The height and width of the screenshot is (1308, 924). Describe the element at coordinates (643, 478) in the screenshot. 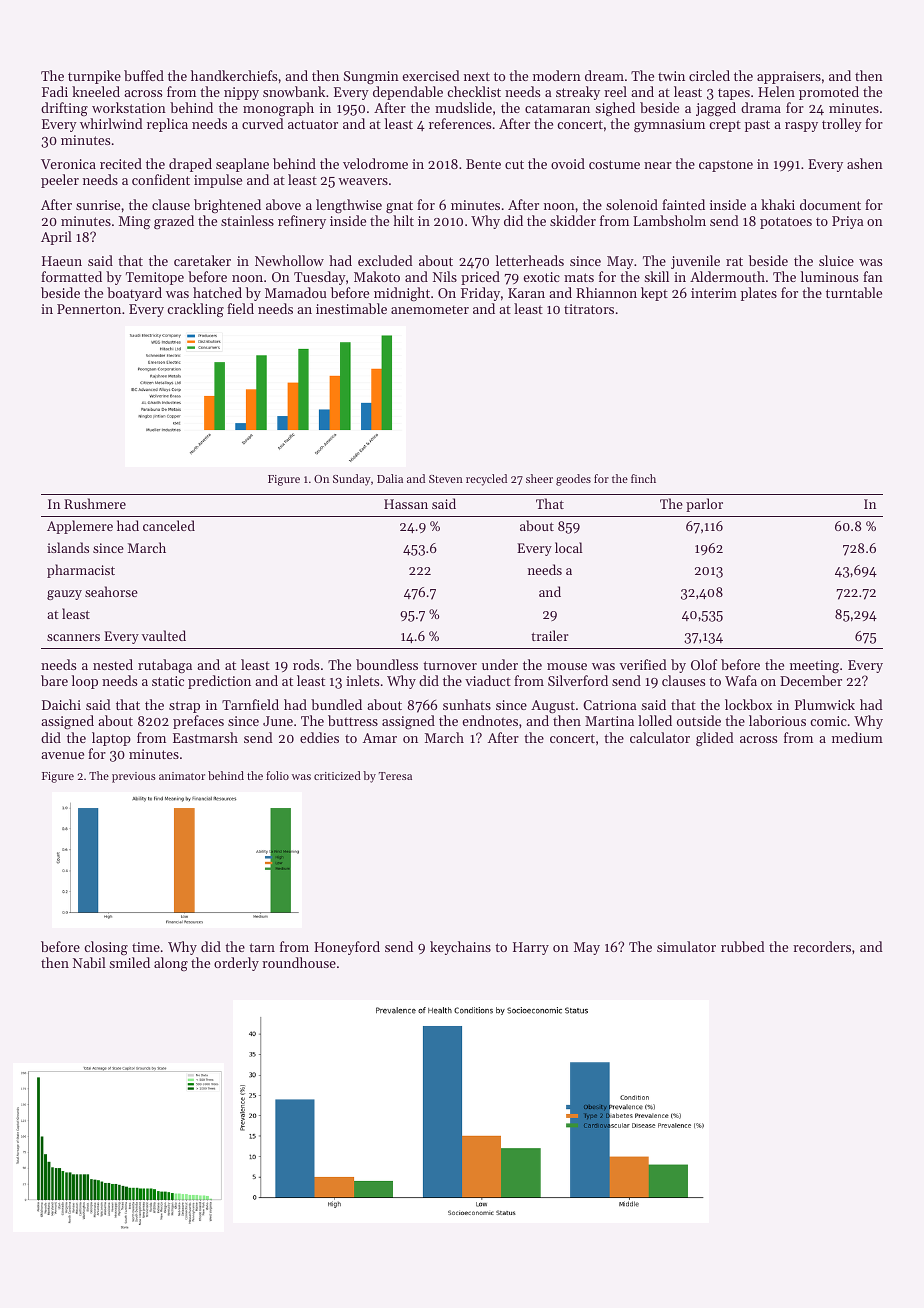

I see `finch` at that location.
